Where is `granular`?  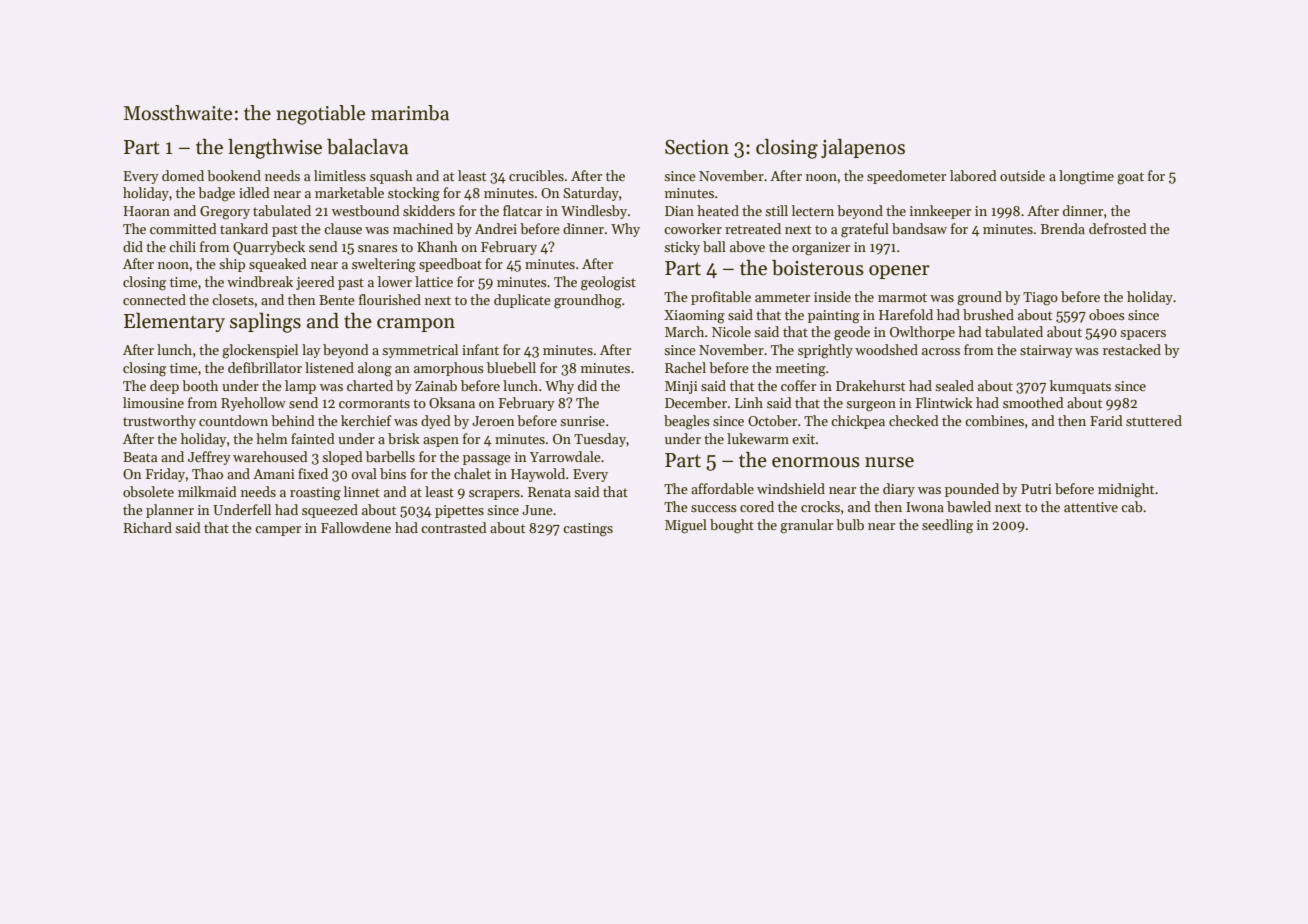 granular is located at coordinates (806, 526).
